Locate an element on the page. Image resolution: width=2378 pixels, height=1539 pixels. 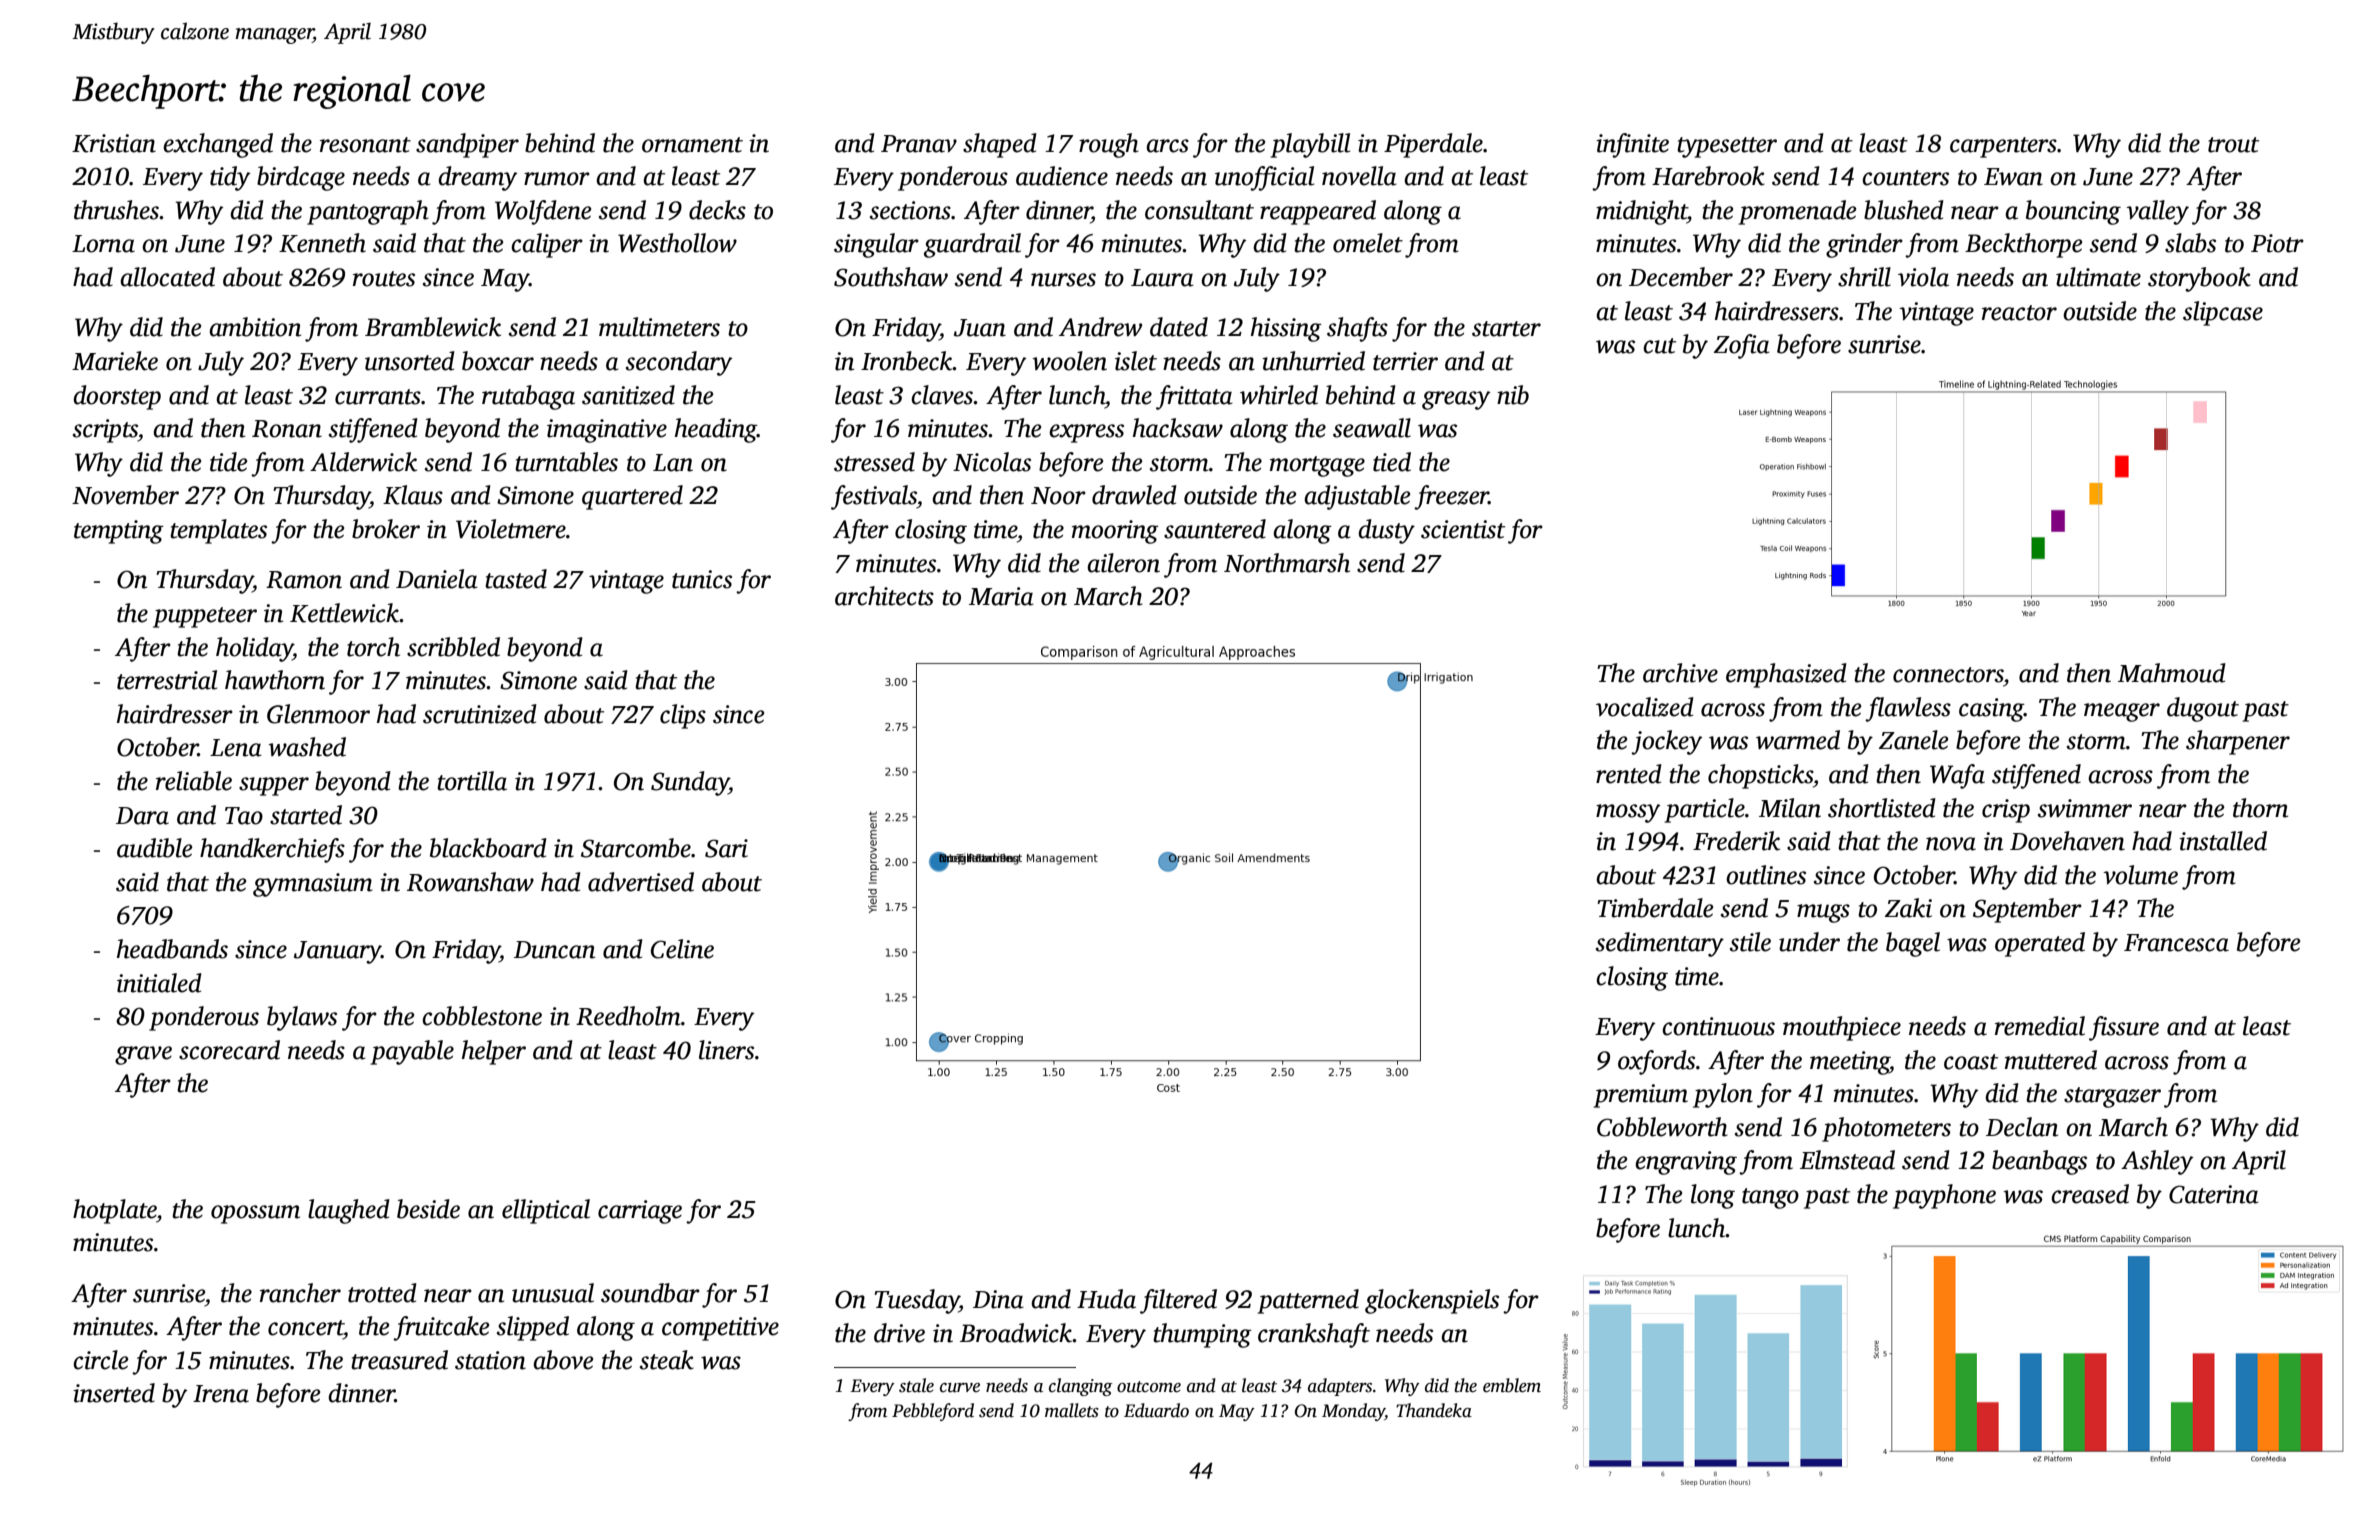
emblem is located at coordinates (1512, 1385).
